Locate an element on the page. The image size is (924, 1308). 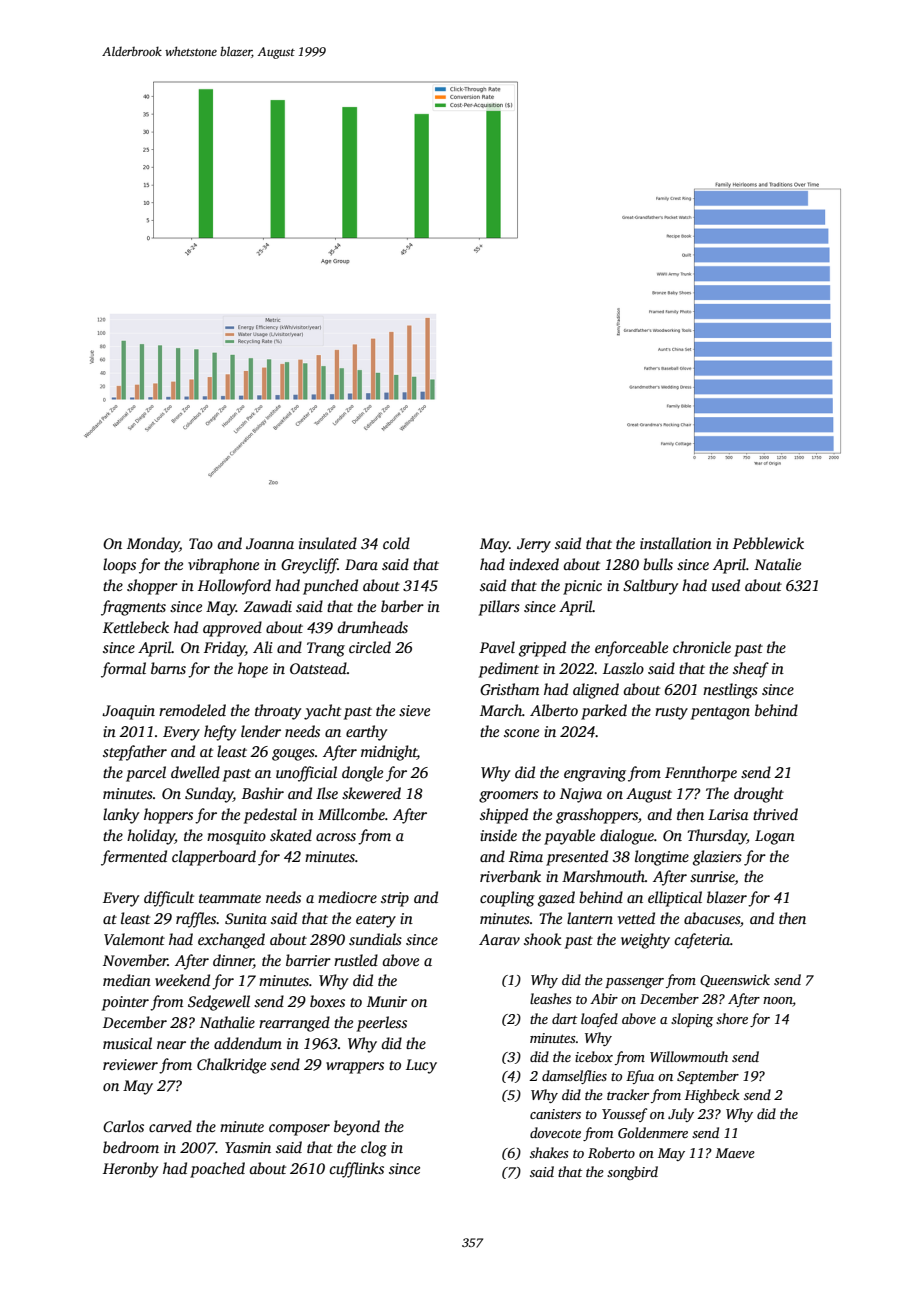
installation is located at coordinates (676, 543).
